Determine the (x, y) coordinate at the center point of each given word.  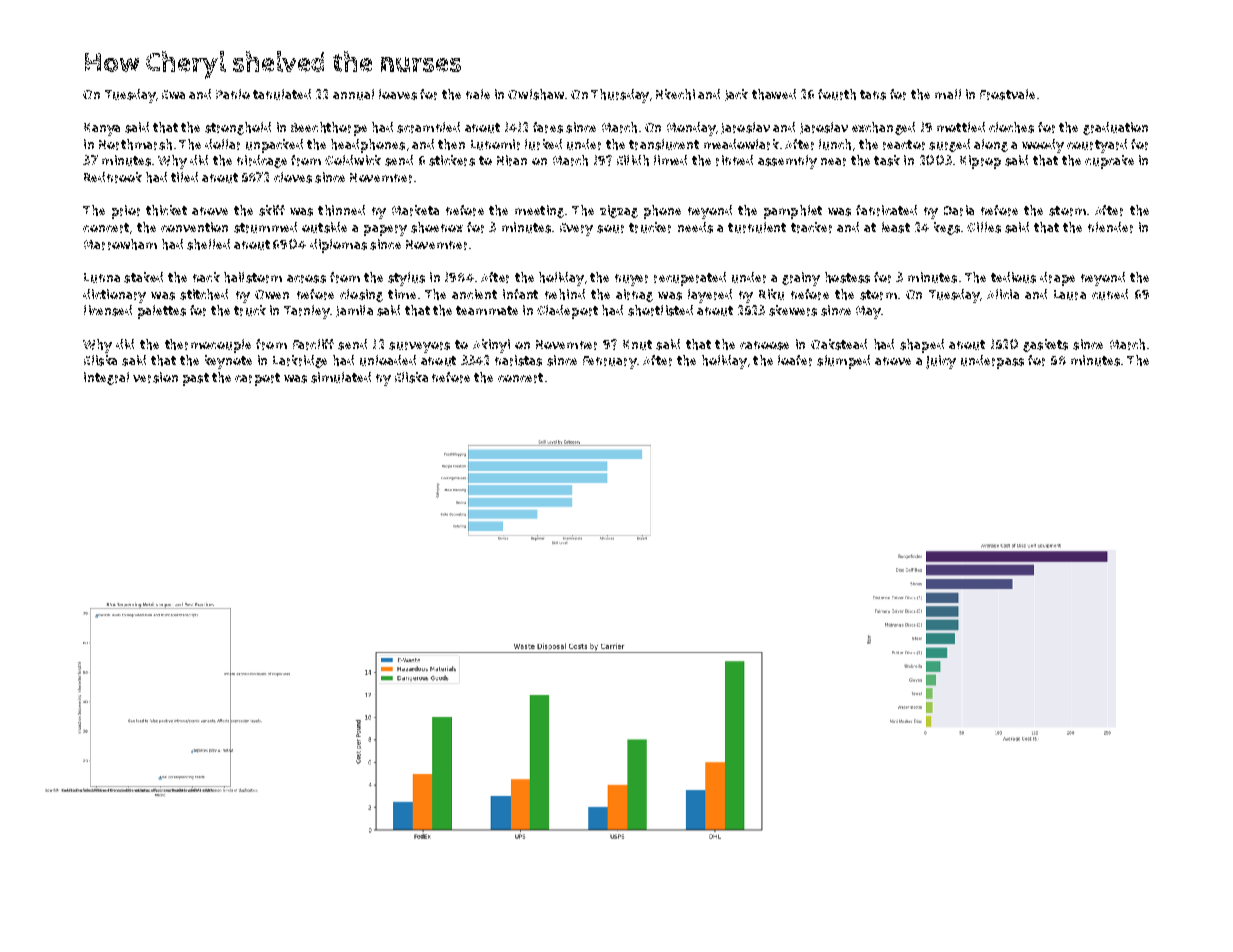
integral (106, 378)
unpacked (274, 146)
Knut (637, 345)
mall (948, 94)
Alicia (1003, 294)
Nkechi (675, 94)
